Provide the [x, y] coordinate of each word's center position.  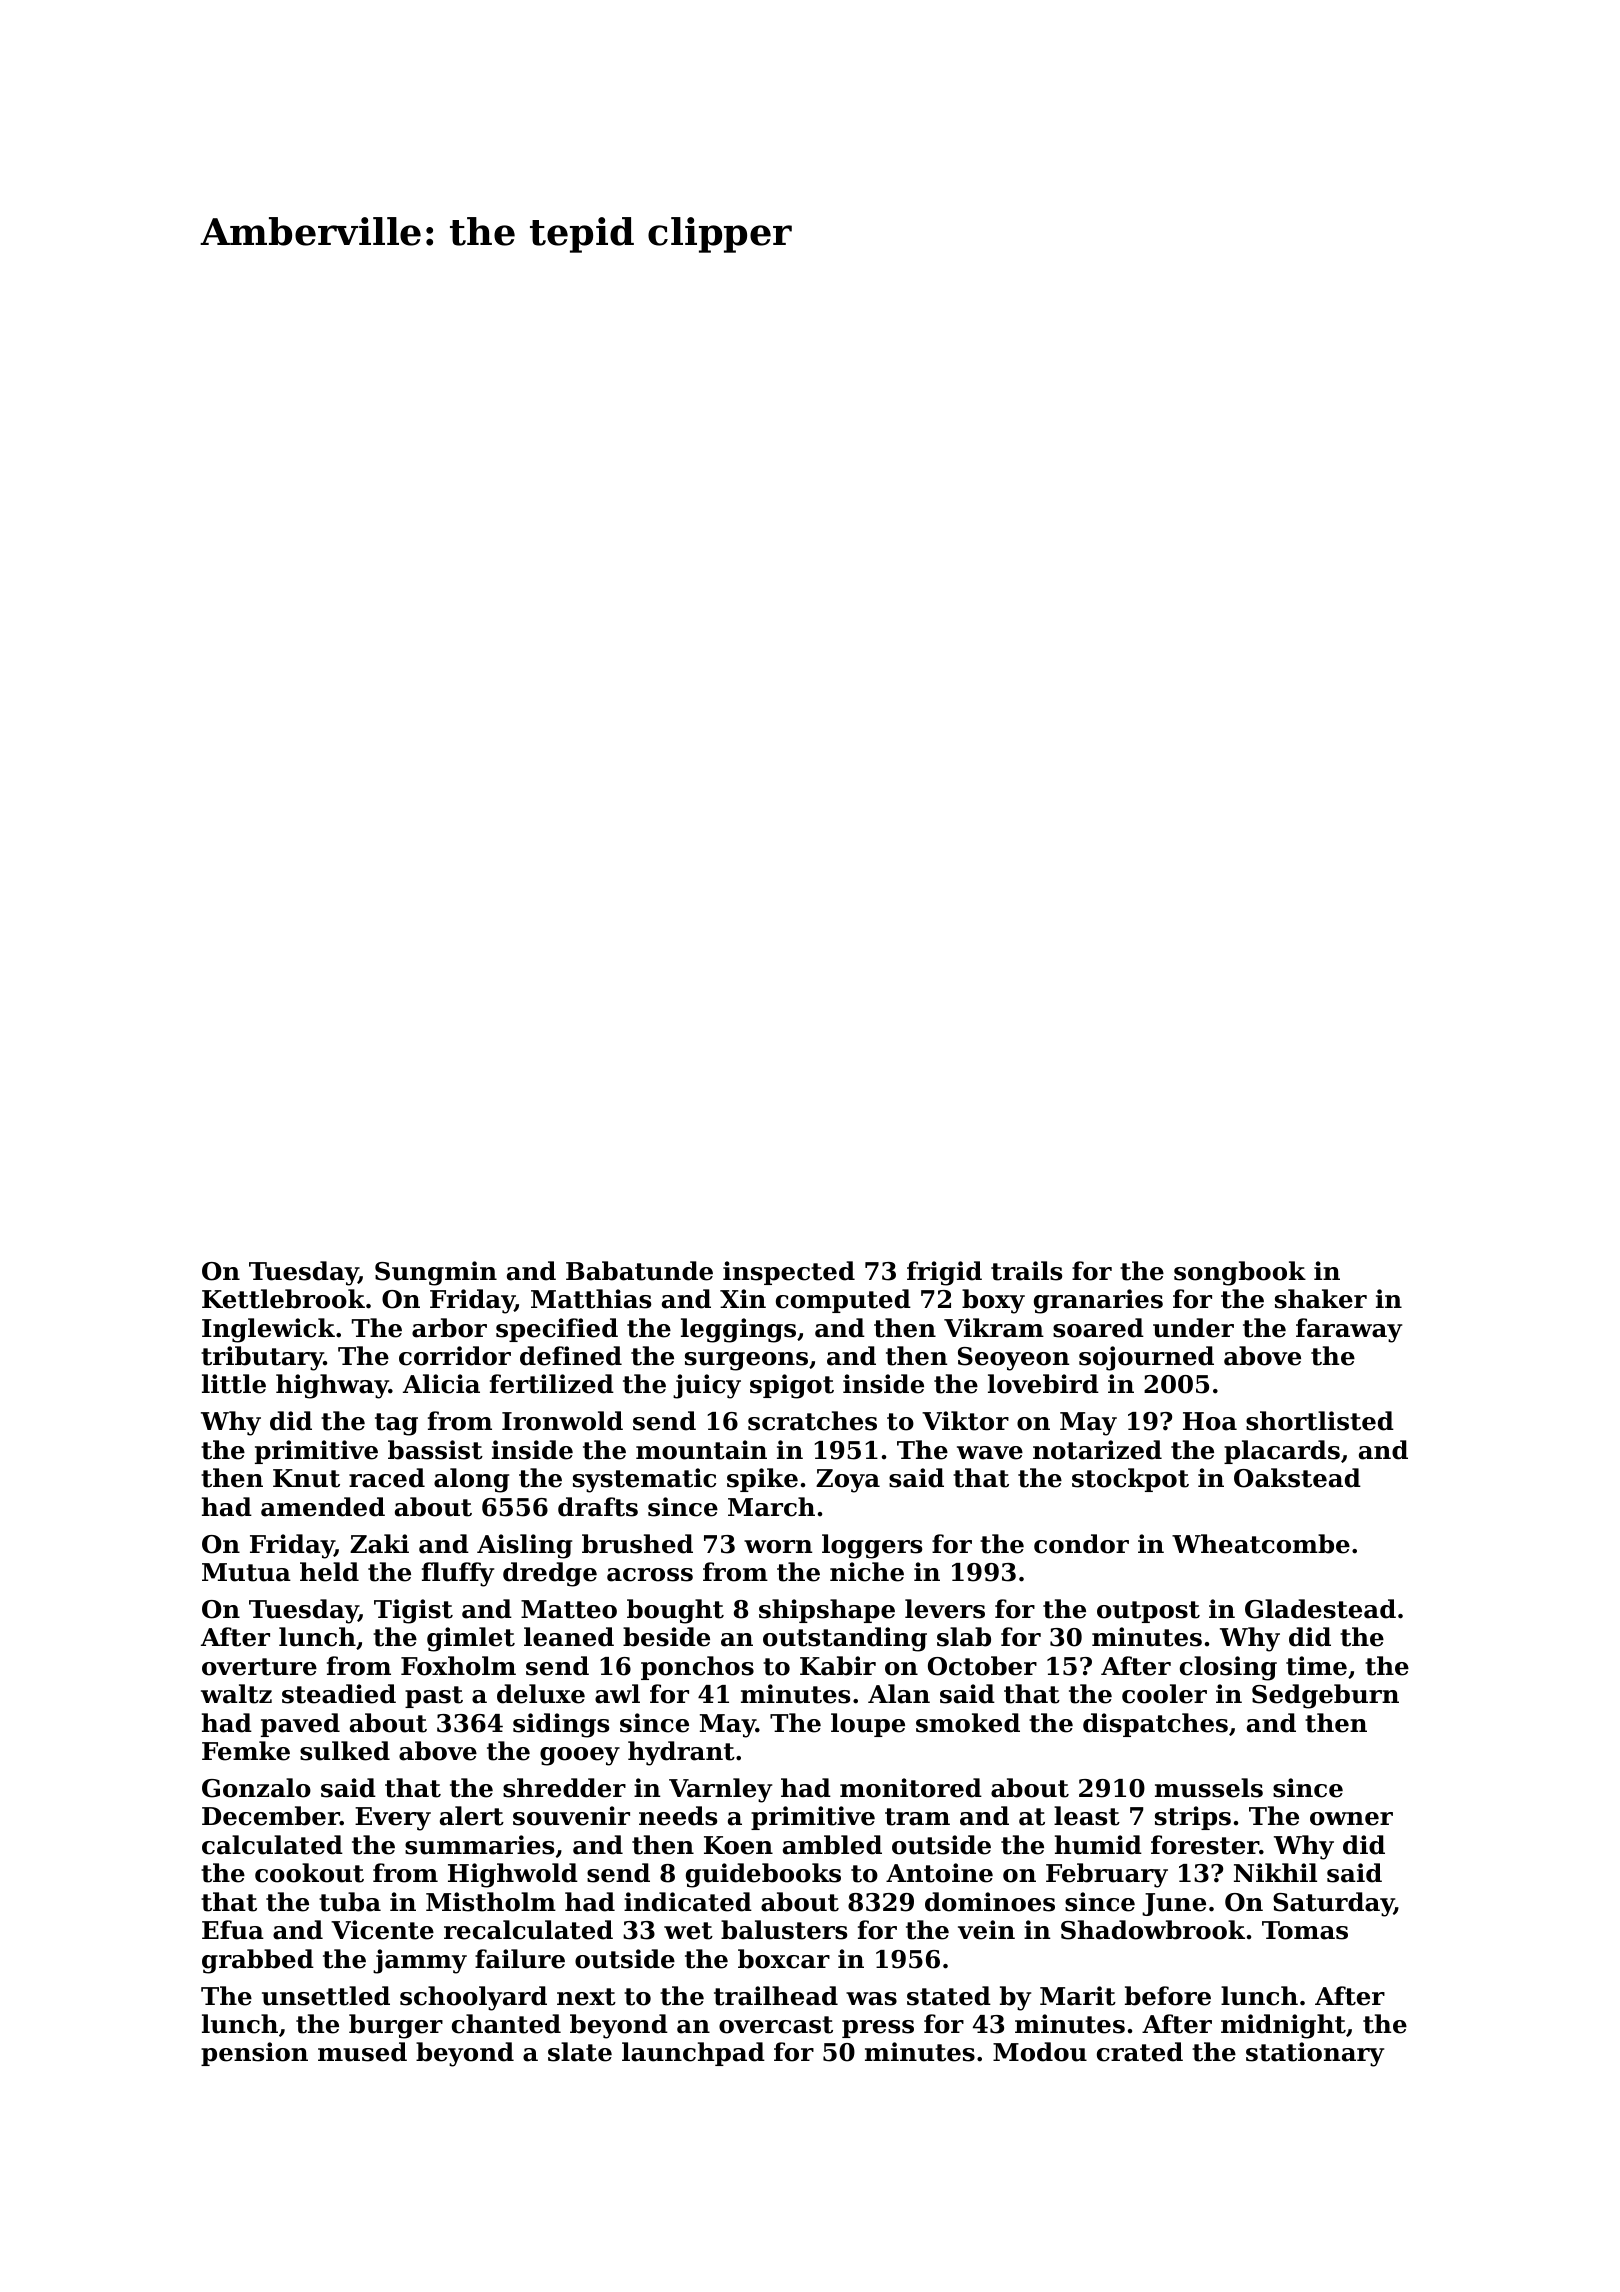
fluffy [458, 1574]
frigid [944, 1273]
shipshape [827, 1611]
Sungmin [436, 1273]
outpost [1148, 1612]
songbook [1240, 1273]
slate [580, 2052]
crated [1140, 2052]
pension [254, 2054]
